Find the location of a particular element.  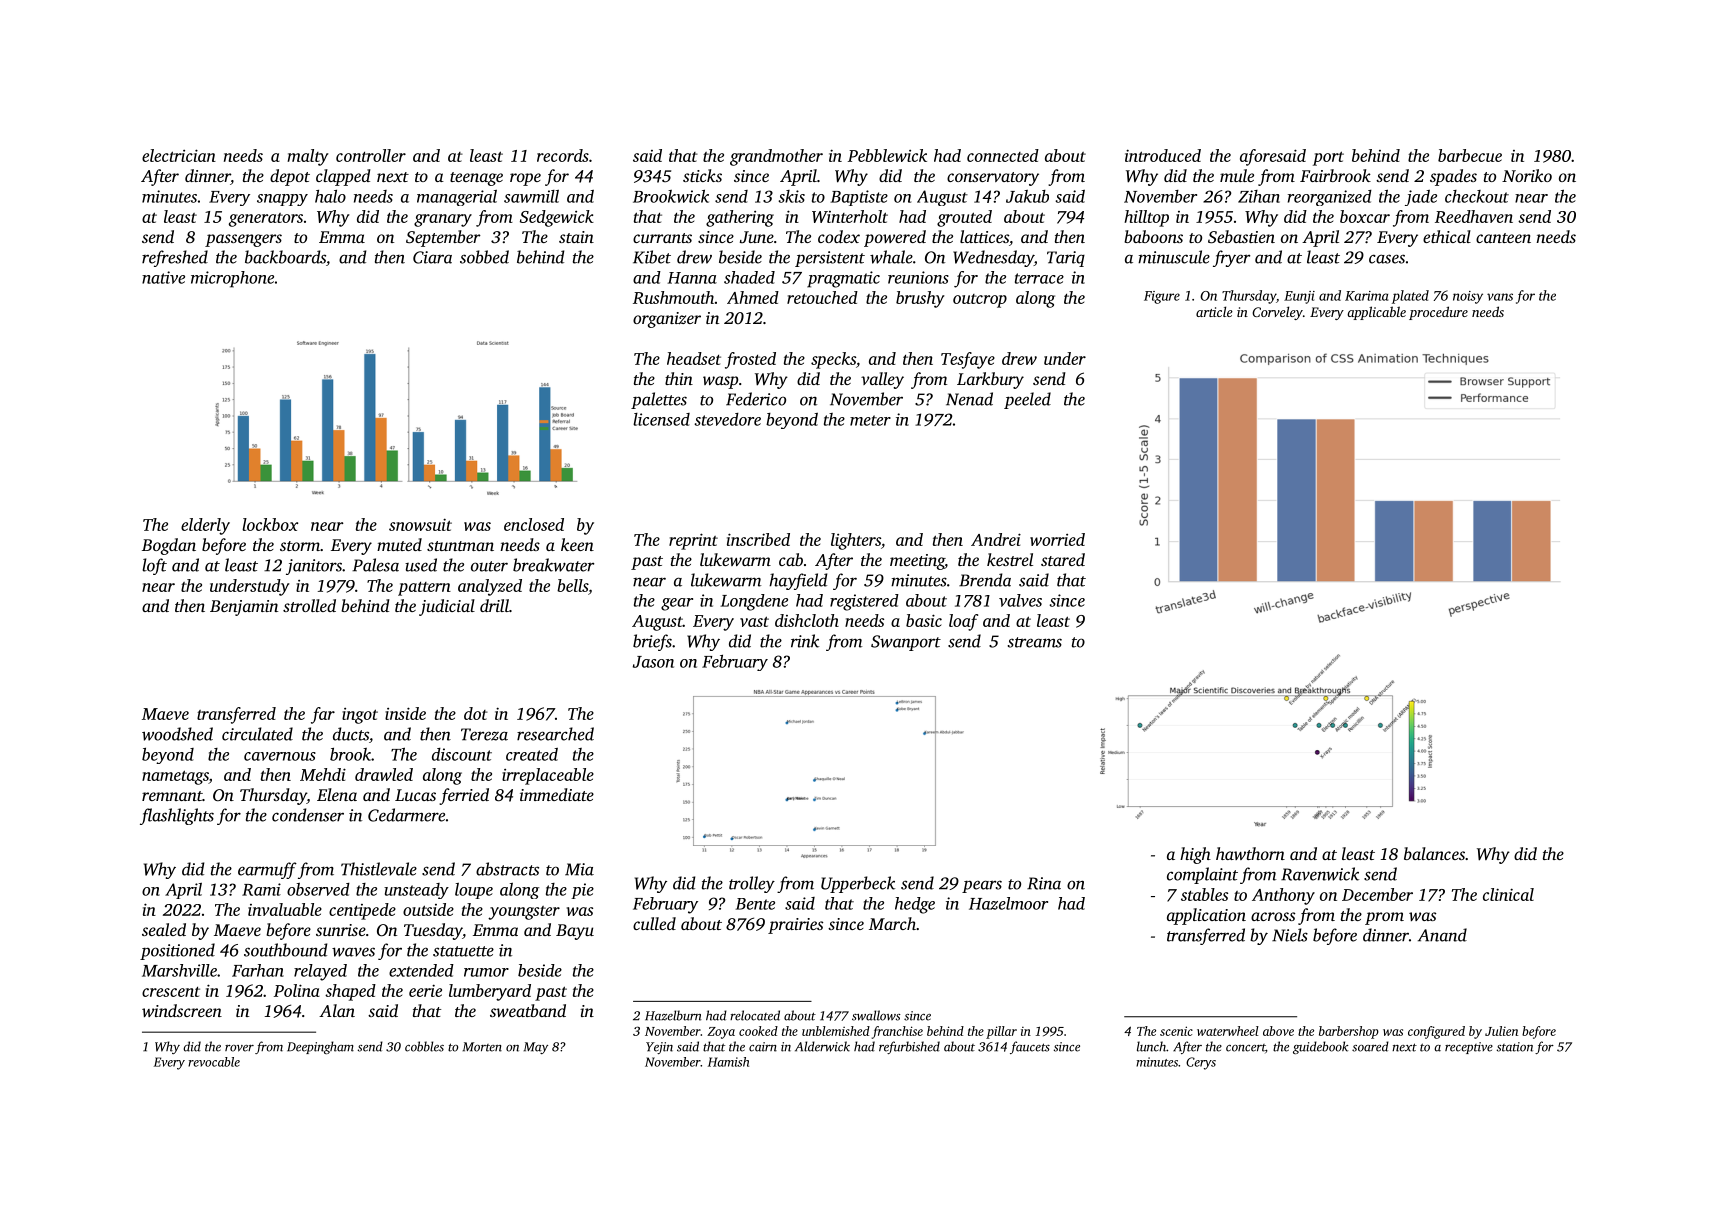

clinical is located at coordinates (1508, 894).
